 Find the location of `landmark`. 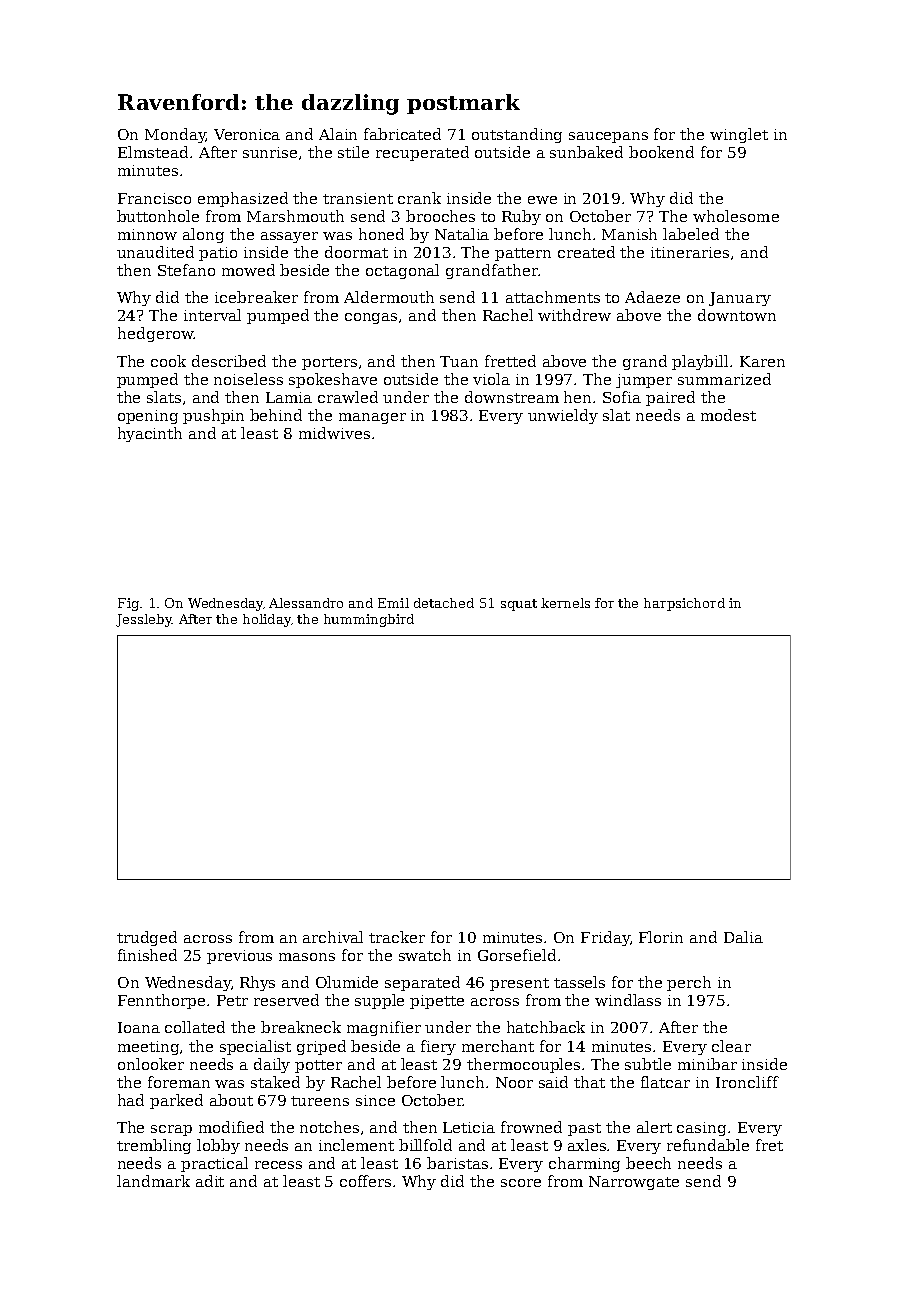

landmark is located at coordinates (153, 1181).
